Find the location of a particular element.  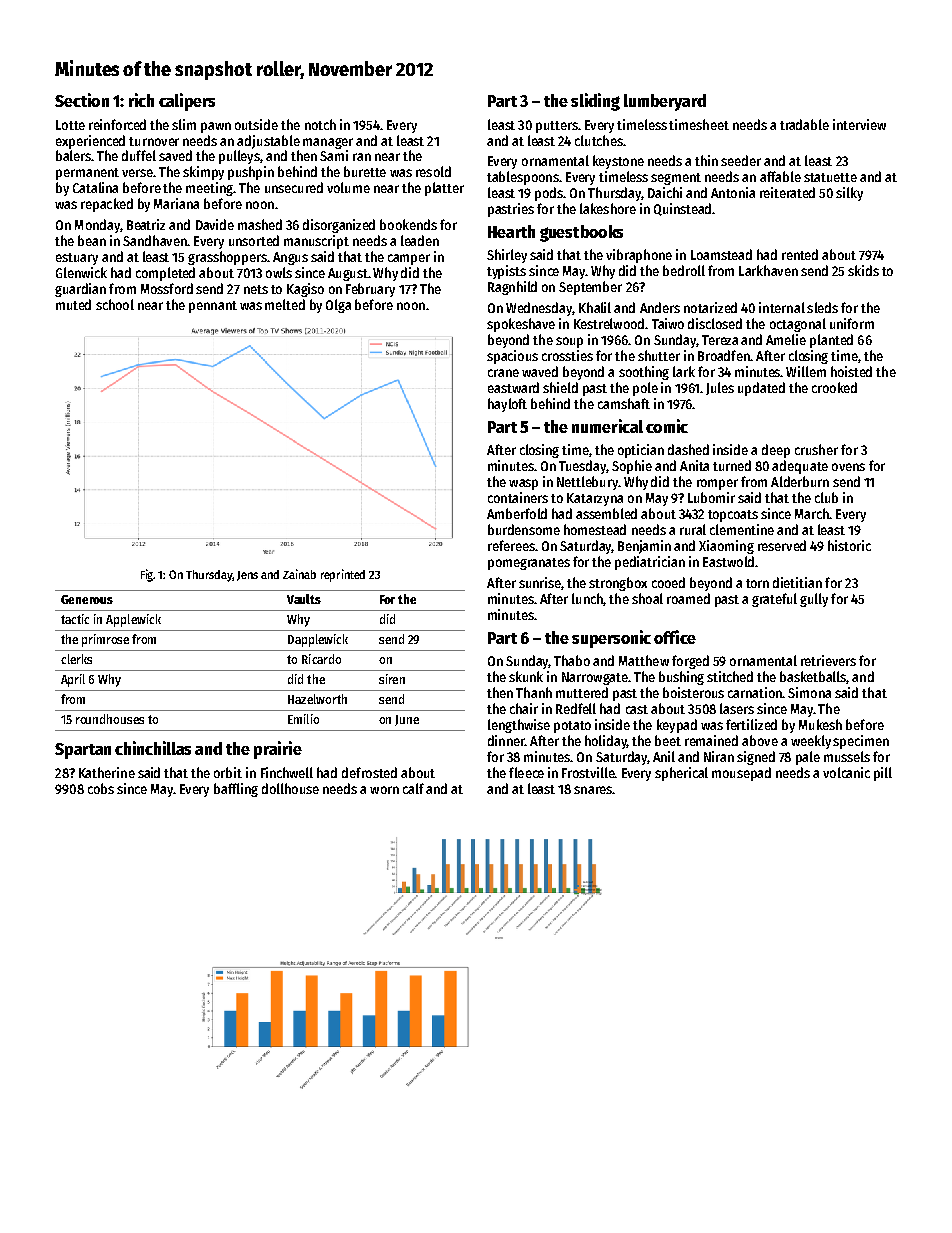

clerks is located at coordinates (76, 659).
